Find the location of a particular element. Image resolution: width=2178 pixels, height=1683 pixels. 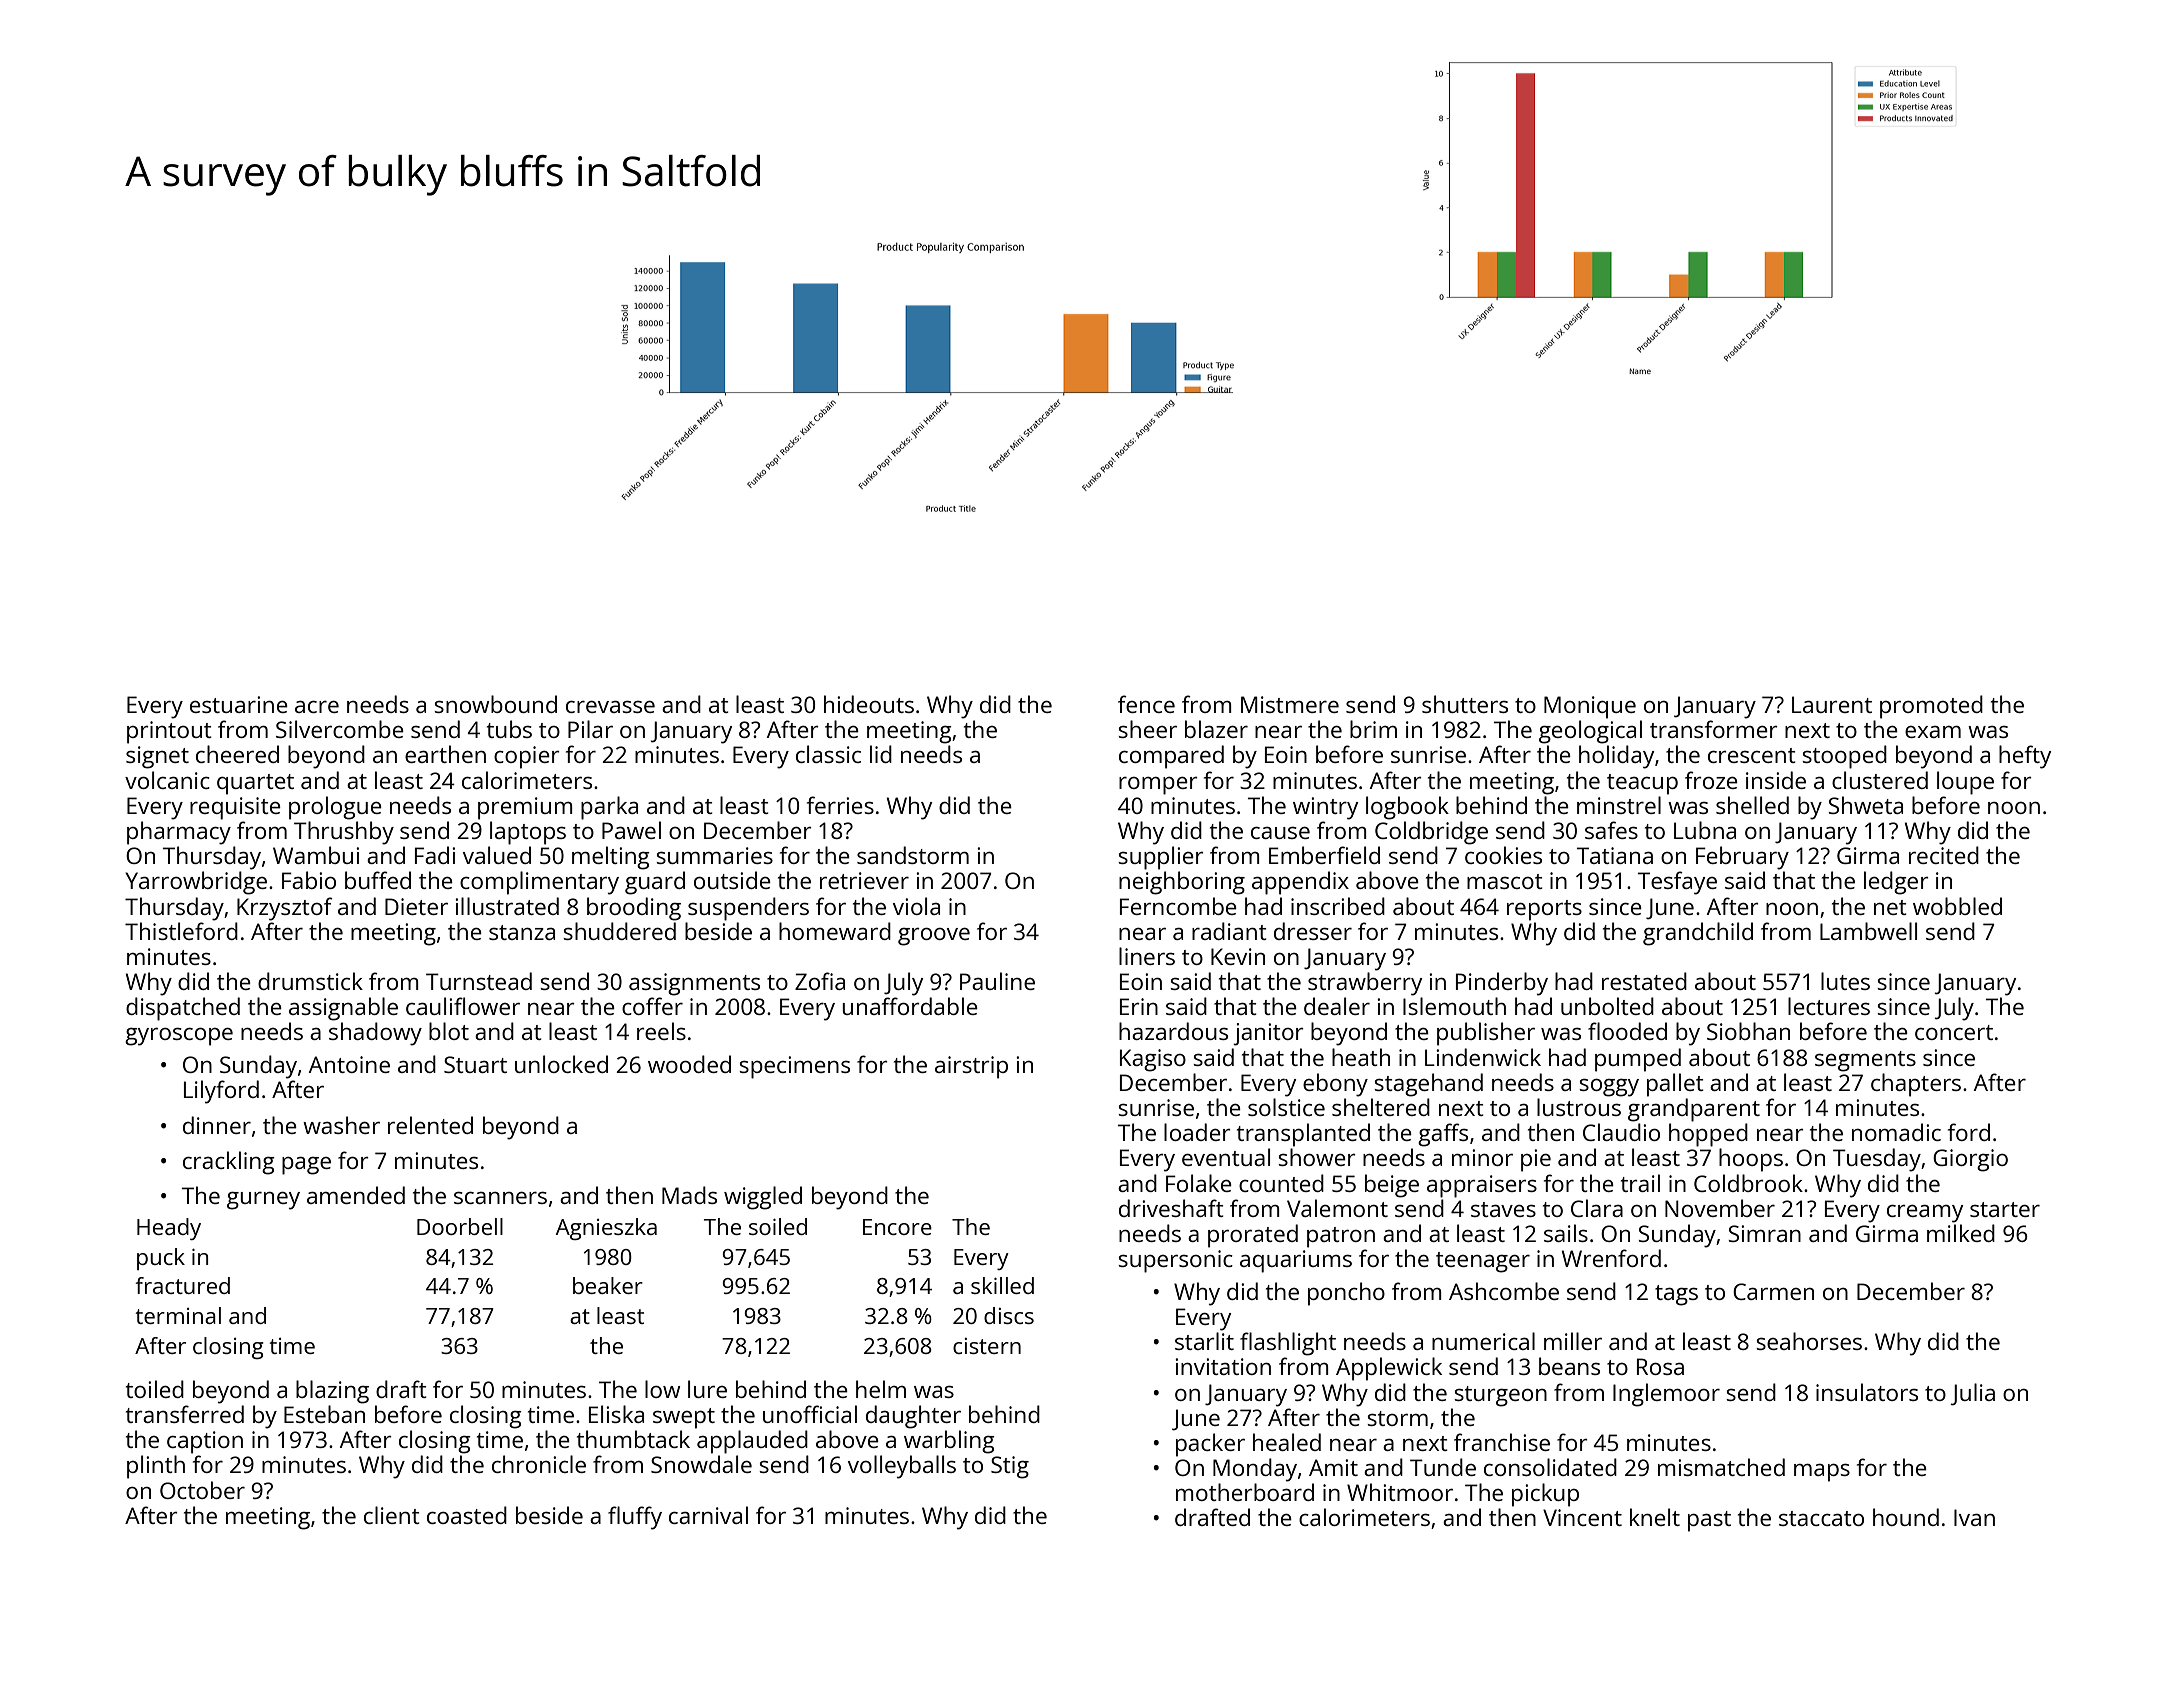

Shweta is located at coordinates (1865, 805).
